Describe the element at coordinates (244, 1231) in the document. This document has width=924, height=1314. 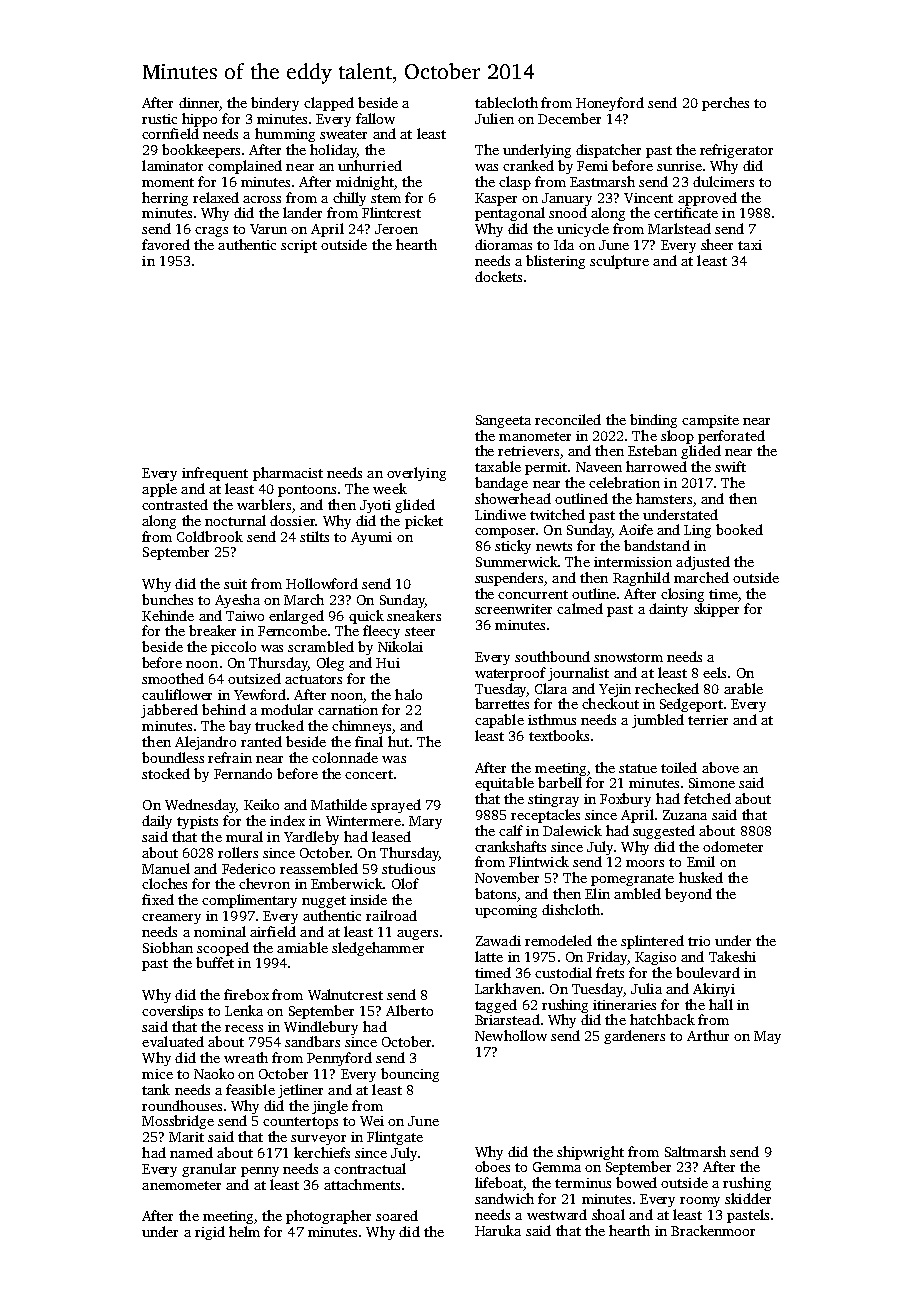
I see `helm` at that location.
